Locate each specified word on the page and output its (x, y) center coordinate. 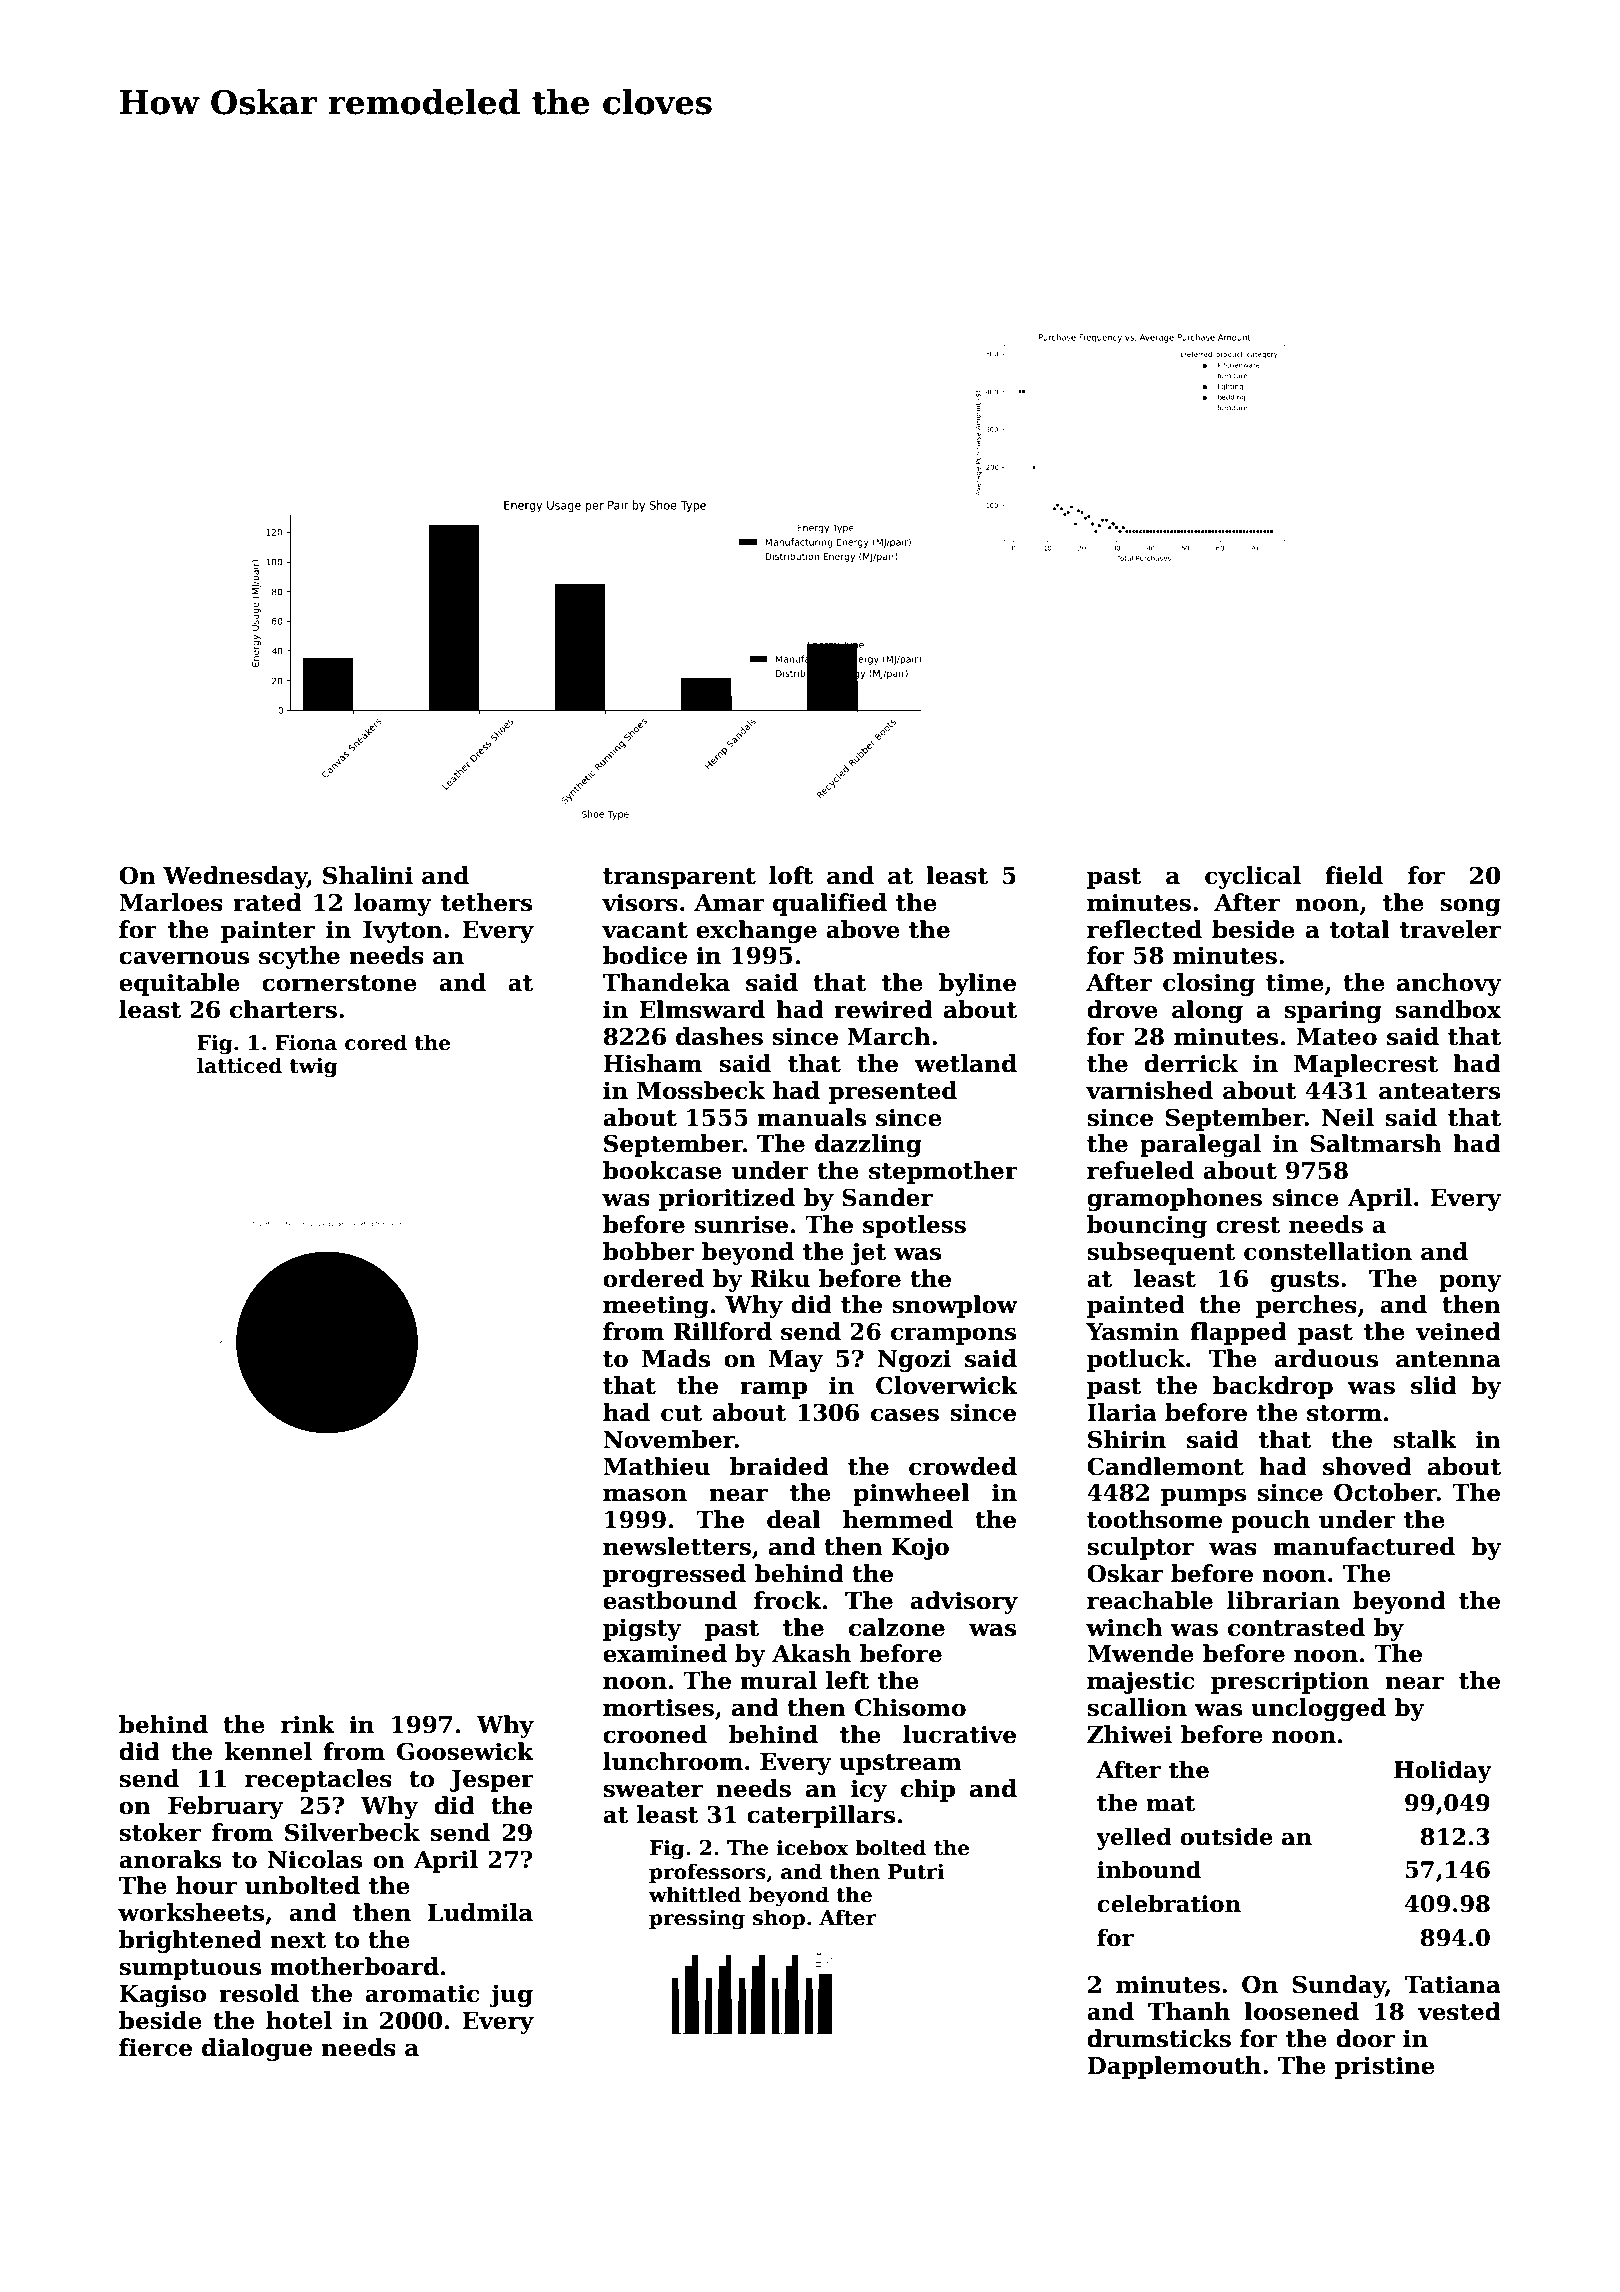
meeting (656, 1306)
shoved (1367, 1466)
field (1354, 875)
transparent (679, 878)
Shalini (368, 875)
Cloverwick (947, 1385)
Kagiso (162, 1995)
